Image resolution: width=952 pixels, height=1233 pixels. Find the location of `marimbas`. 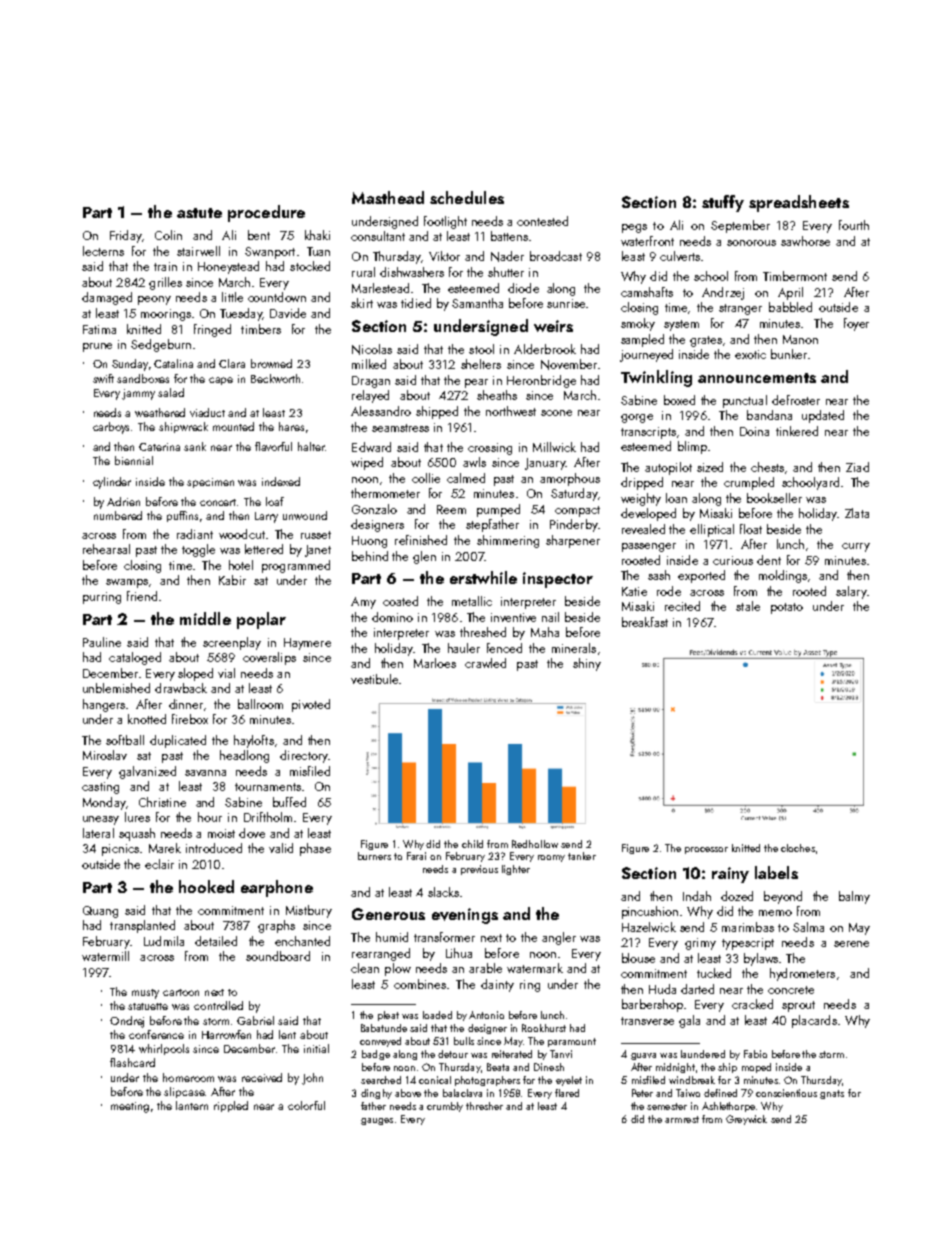

marimbas is located at coordinates (748, 927).
